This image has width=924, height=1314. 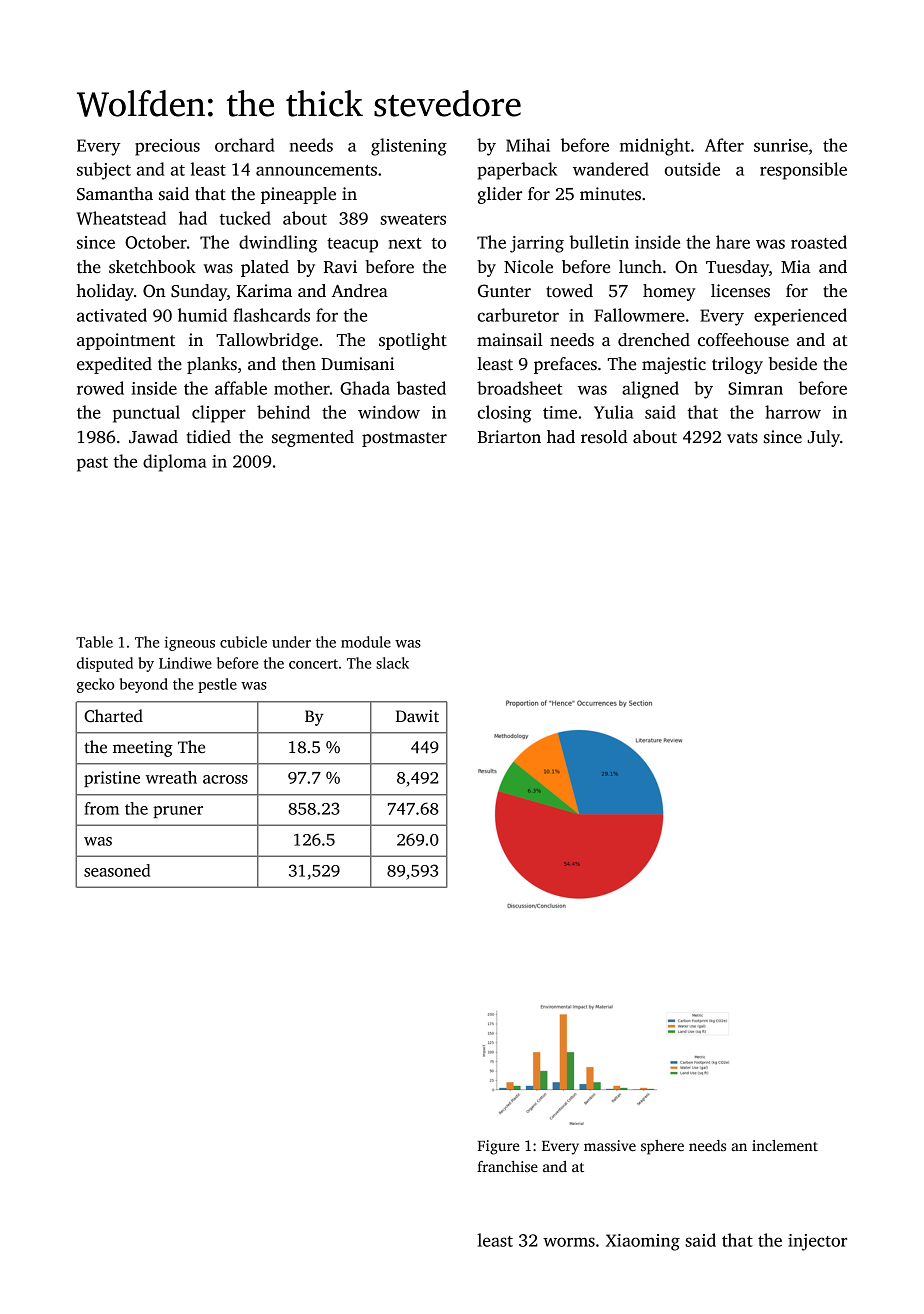 I want to click on slack, so click(x=392, y=663).
